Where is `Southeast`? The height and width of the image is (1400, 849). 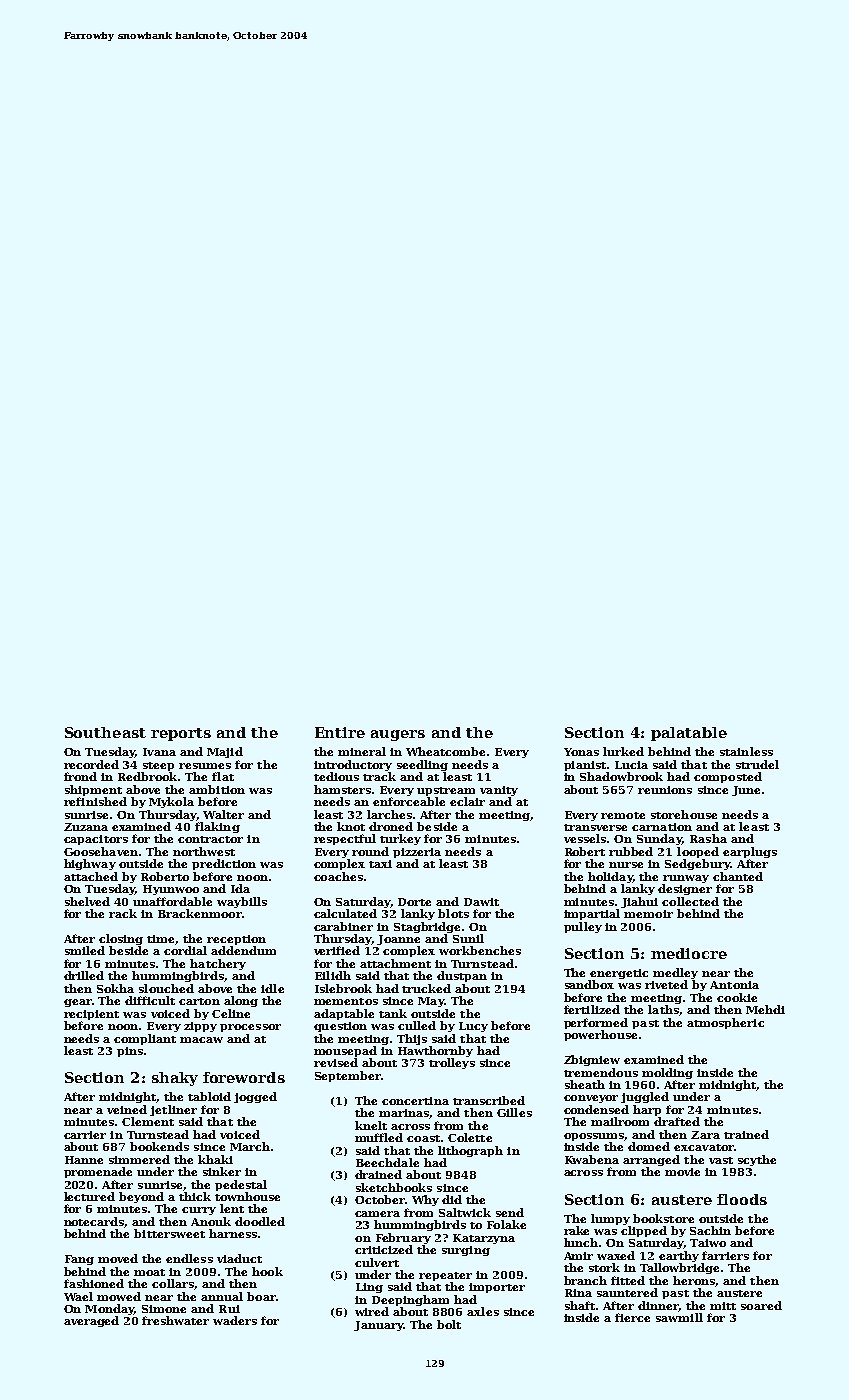
Southeast is located at coordinates (105, 732).
